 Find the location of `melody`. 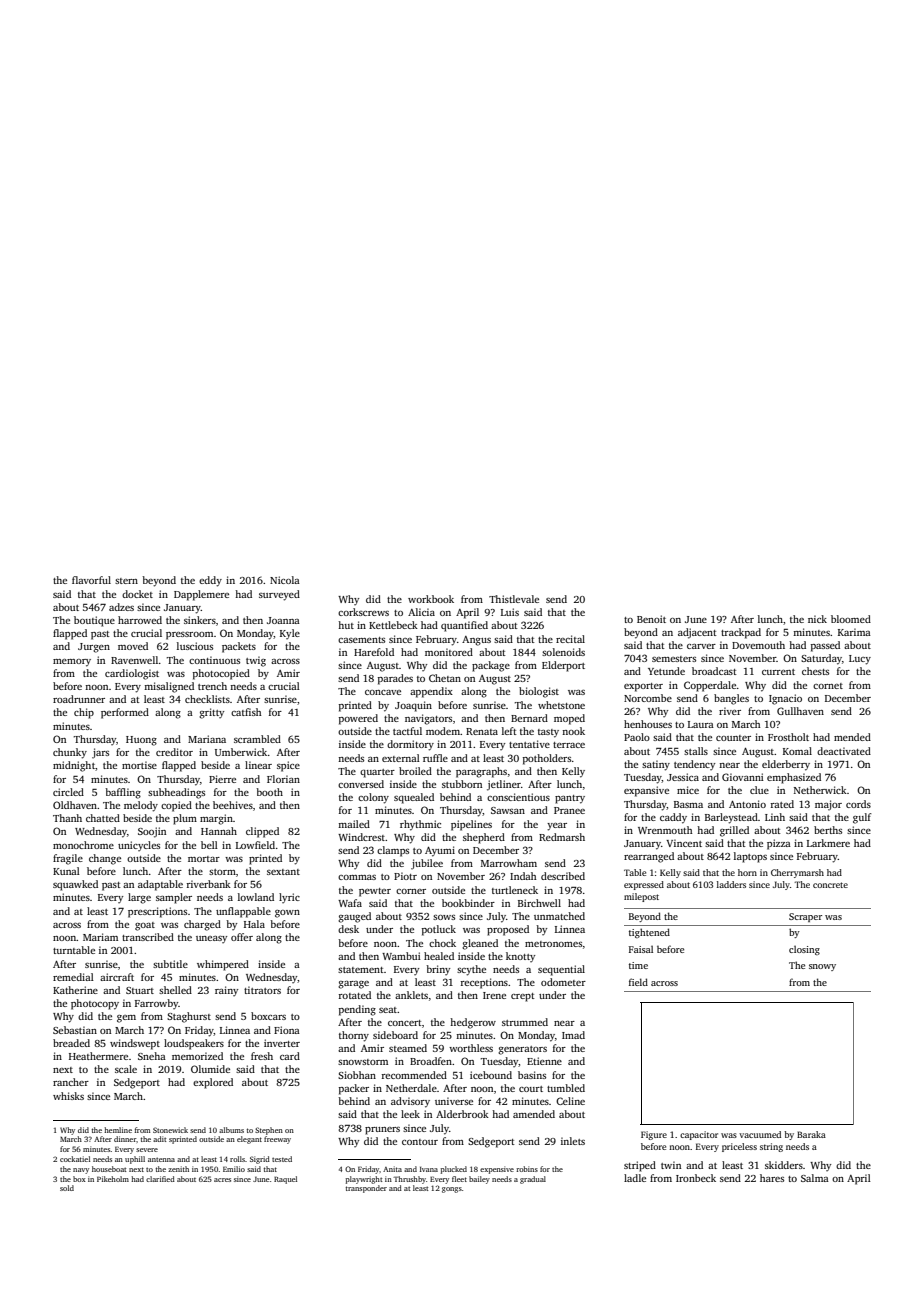

melody is located at coordinates (141, 806).
